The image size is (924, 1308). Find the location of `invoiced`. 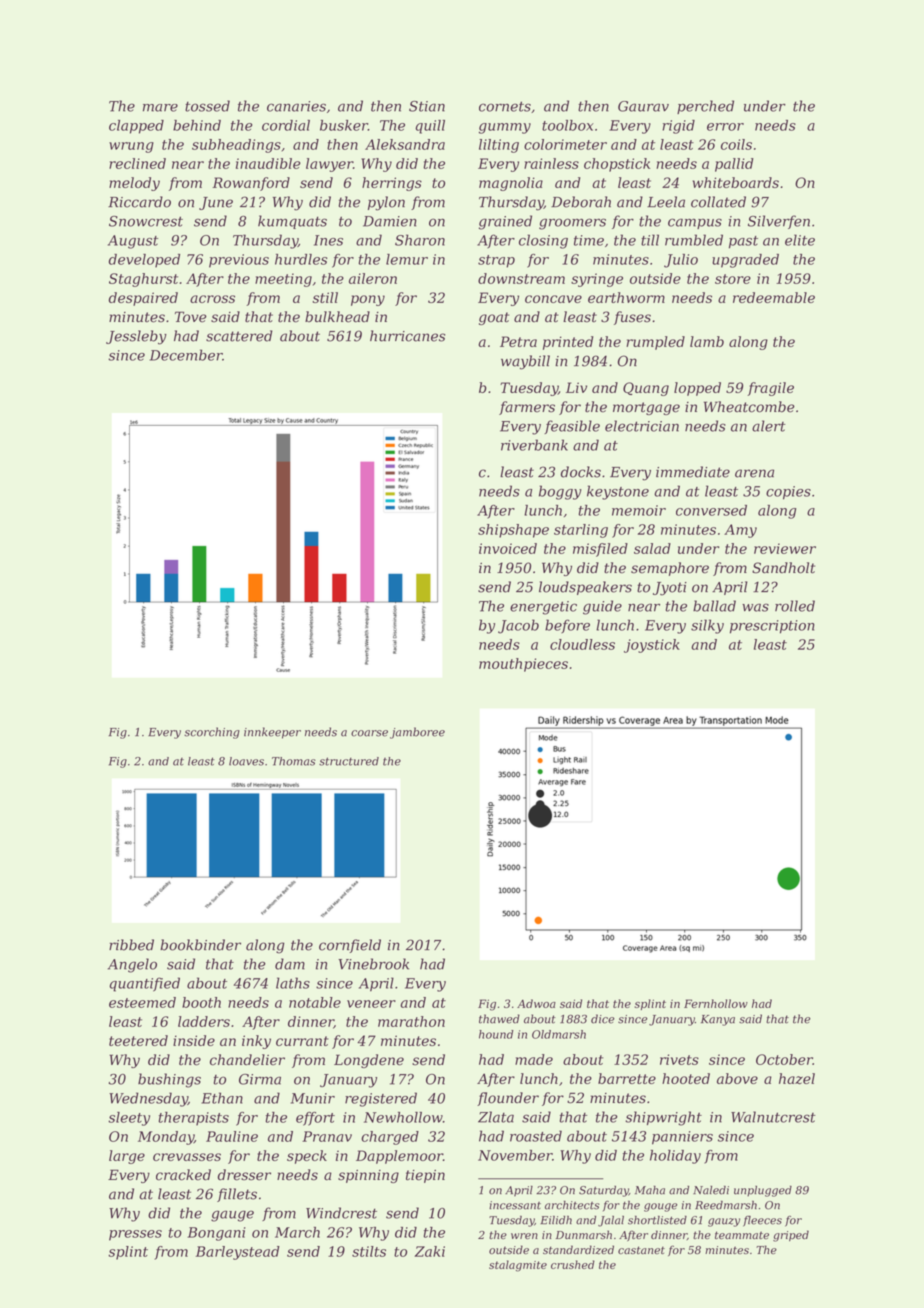

invoiced is located at coordinates (508, 548).
